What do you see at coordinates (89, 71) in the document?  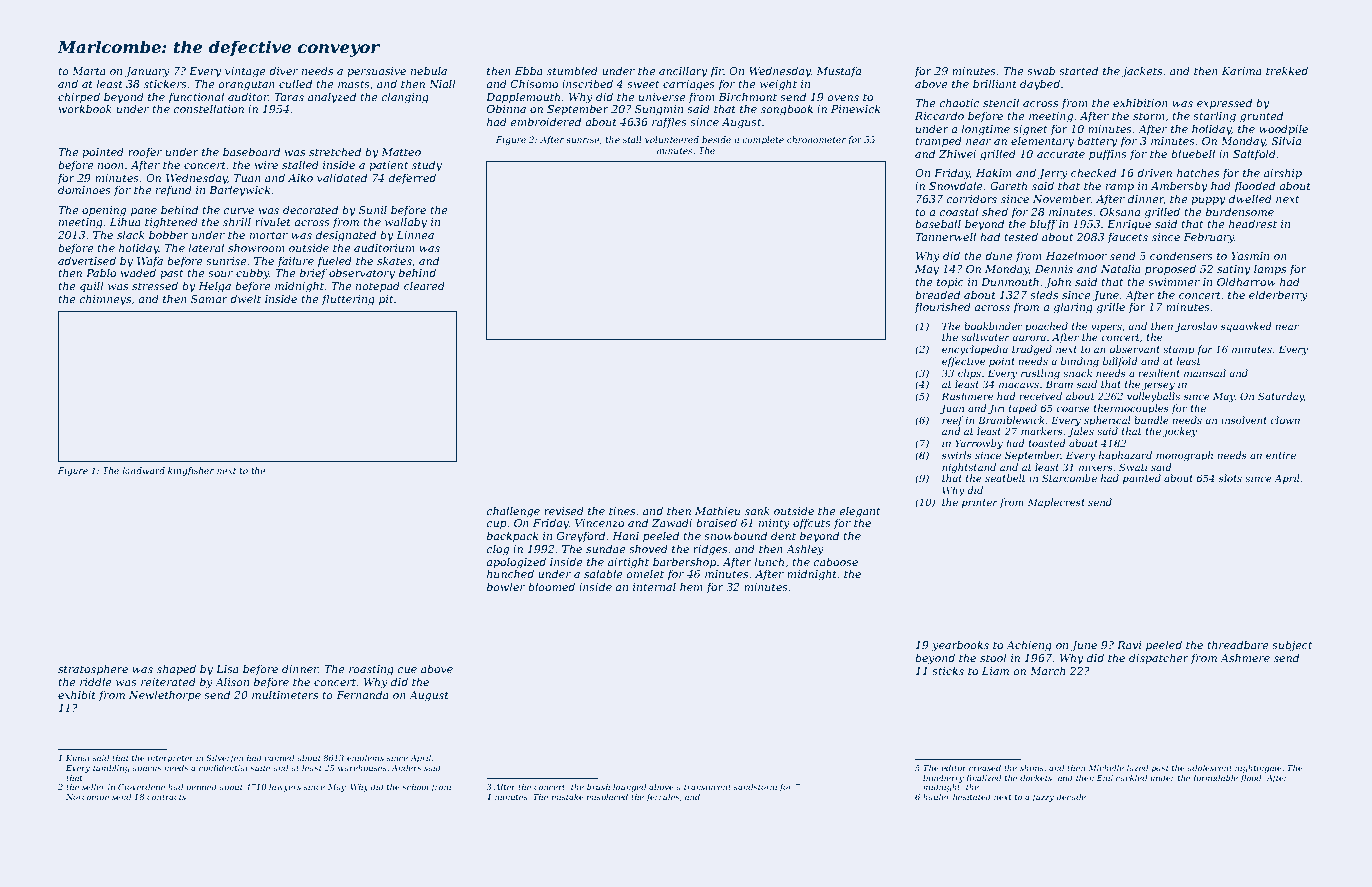 I see `Marta` at bounding box center [89, 71].
